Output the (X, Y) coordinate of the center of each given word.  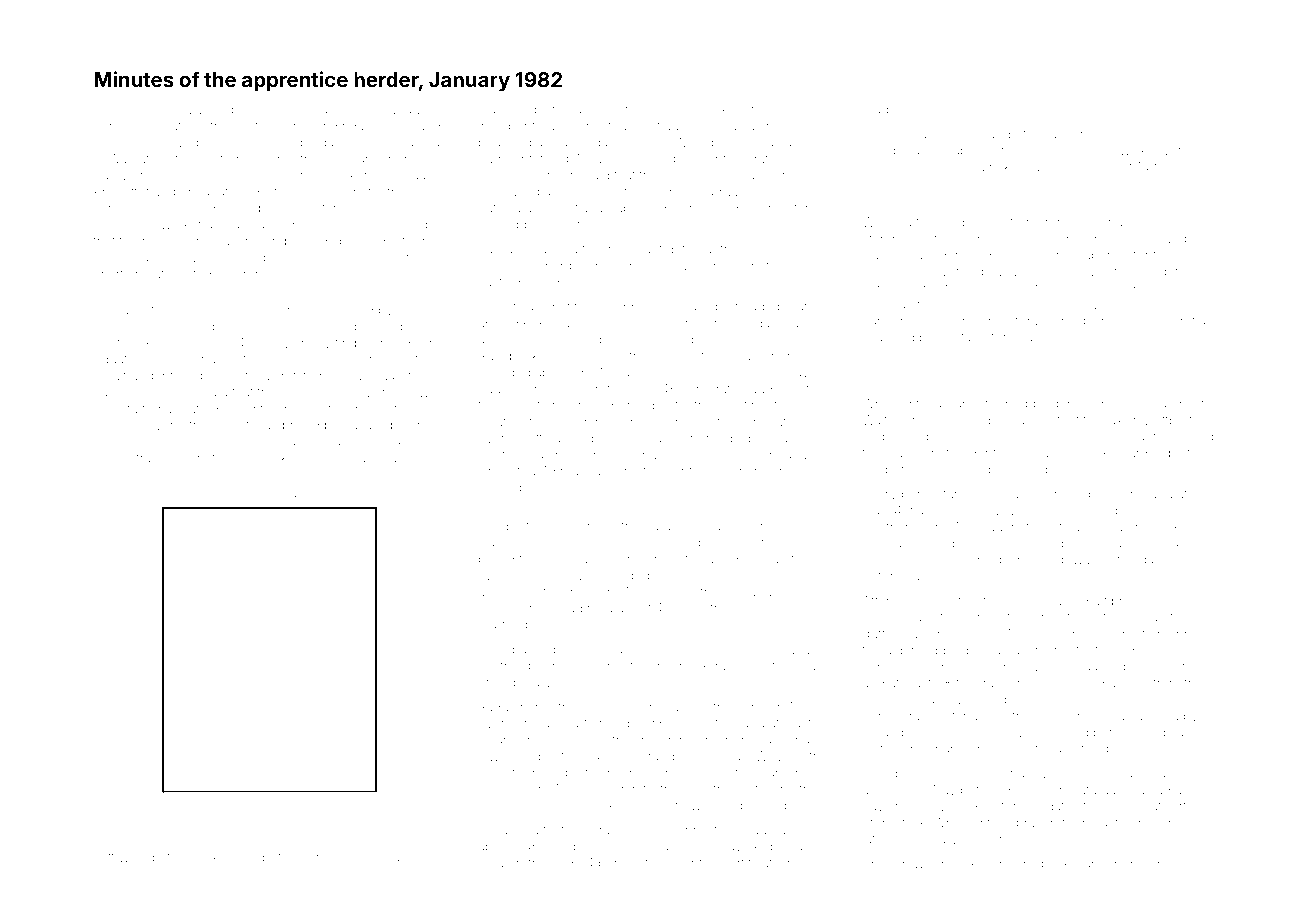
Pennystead (705, 831)
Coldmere (753, 356)
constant (258, 494)
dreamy (295, 176)
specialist (221, 377)
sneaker (805, 110)
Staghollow (896, 110)
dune (1038, 322)
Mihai (494, 830)
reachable (590, 471)
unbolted (1179, 453)
